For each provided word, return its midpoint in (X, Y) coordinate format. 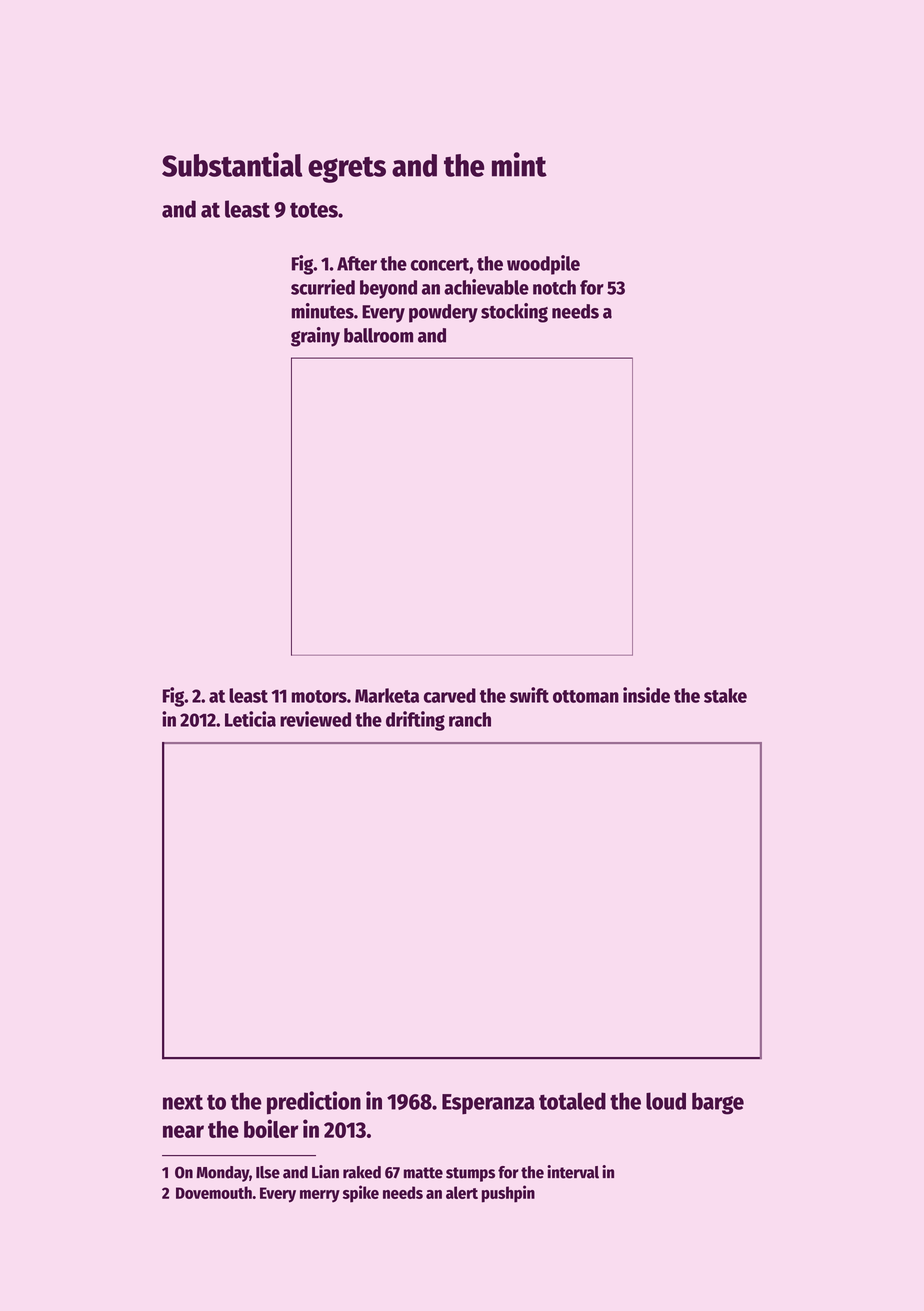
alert (462, 1192)
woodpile (543, 265)
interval (573, 1172)
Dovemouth (214, 1192)
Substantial (232, 164)
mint (519, 164)
